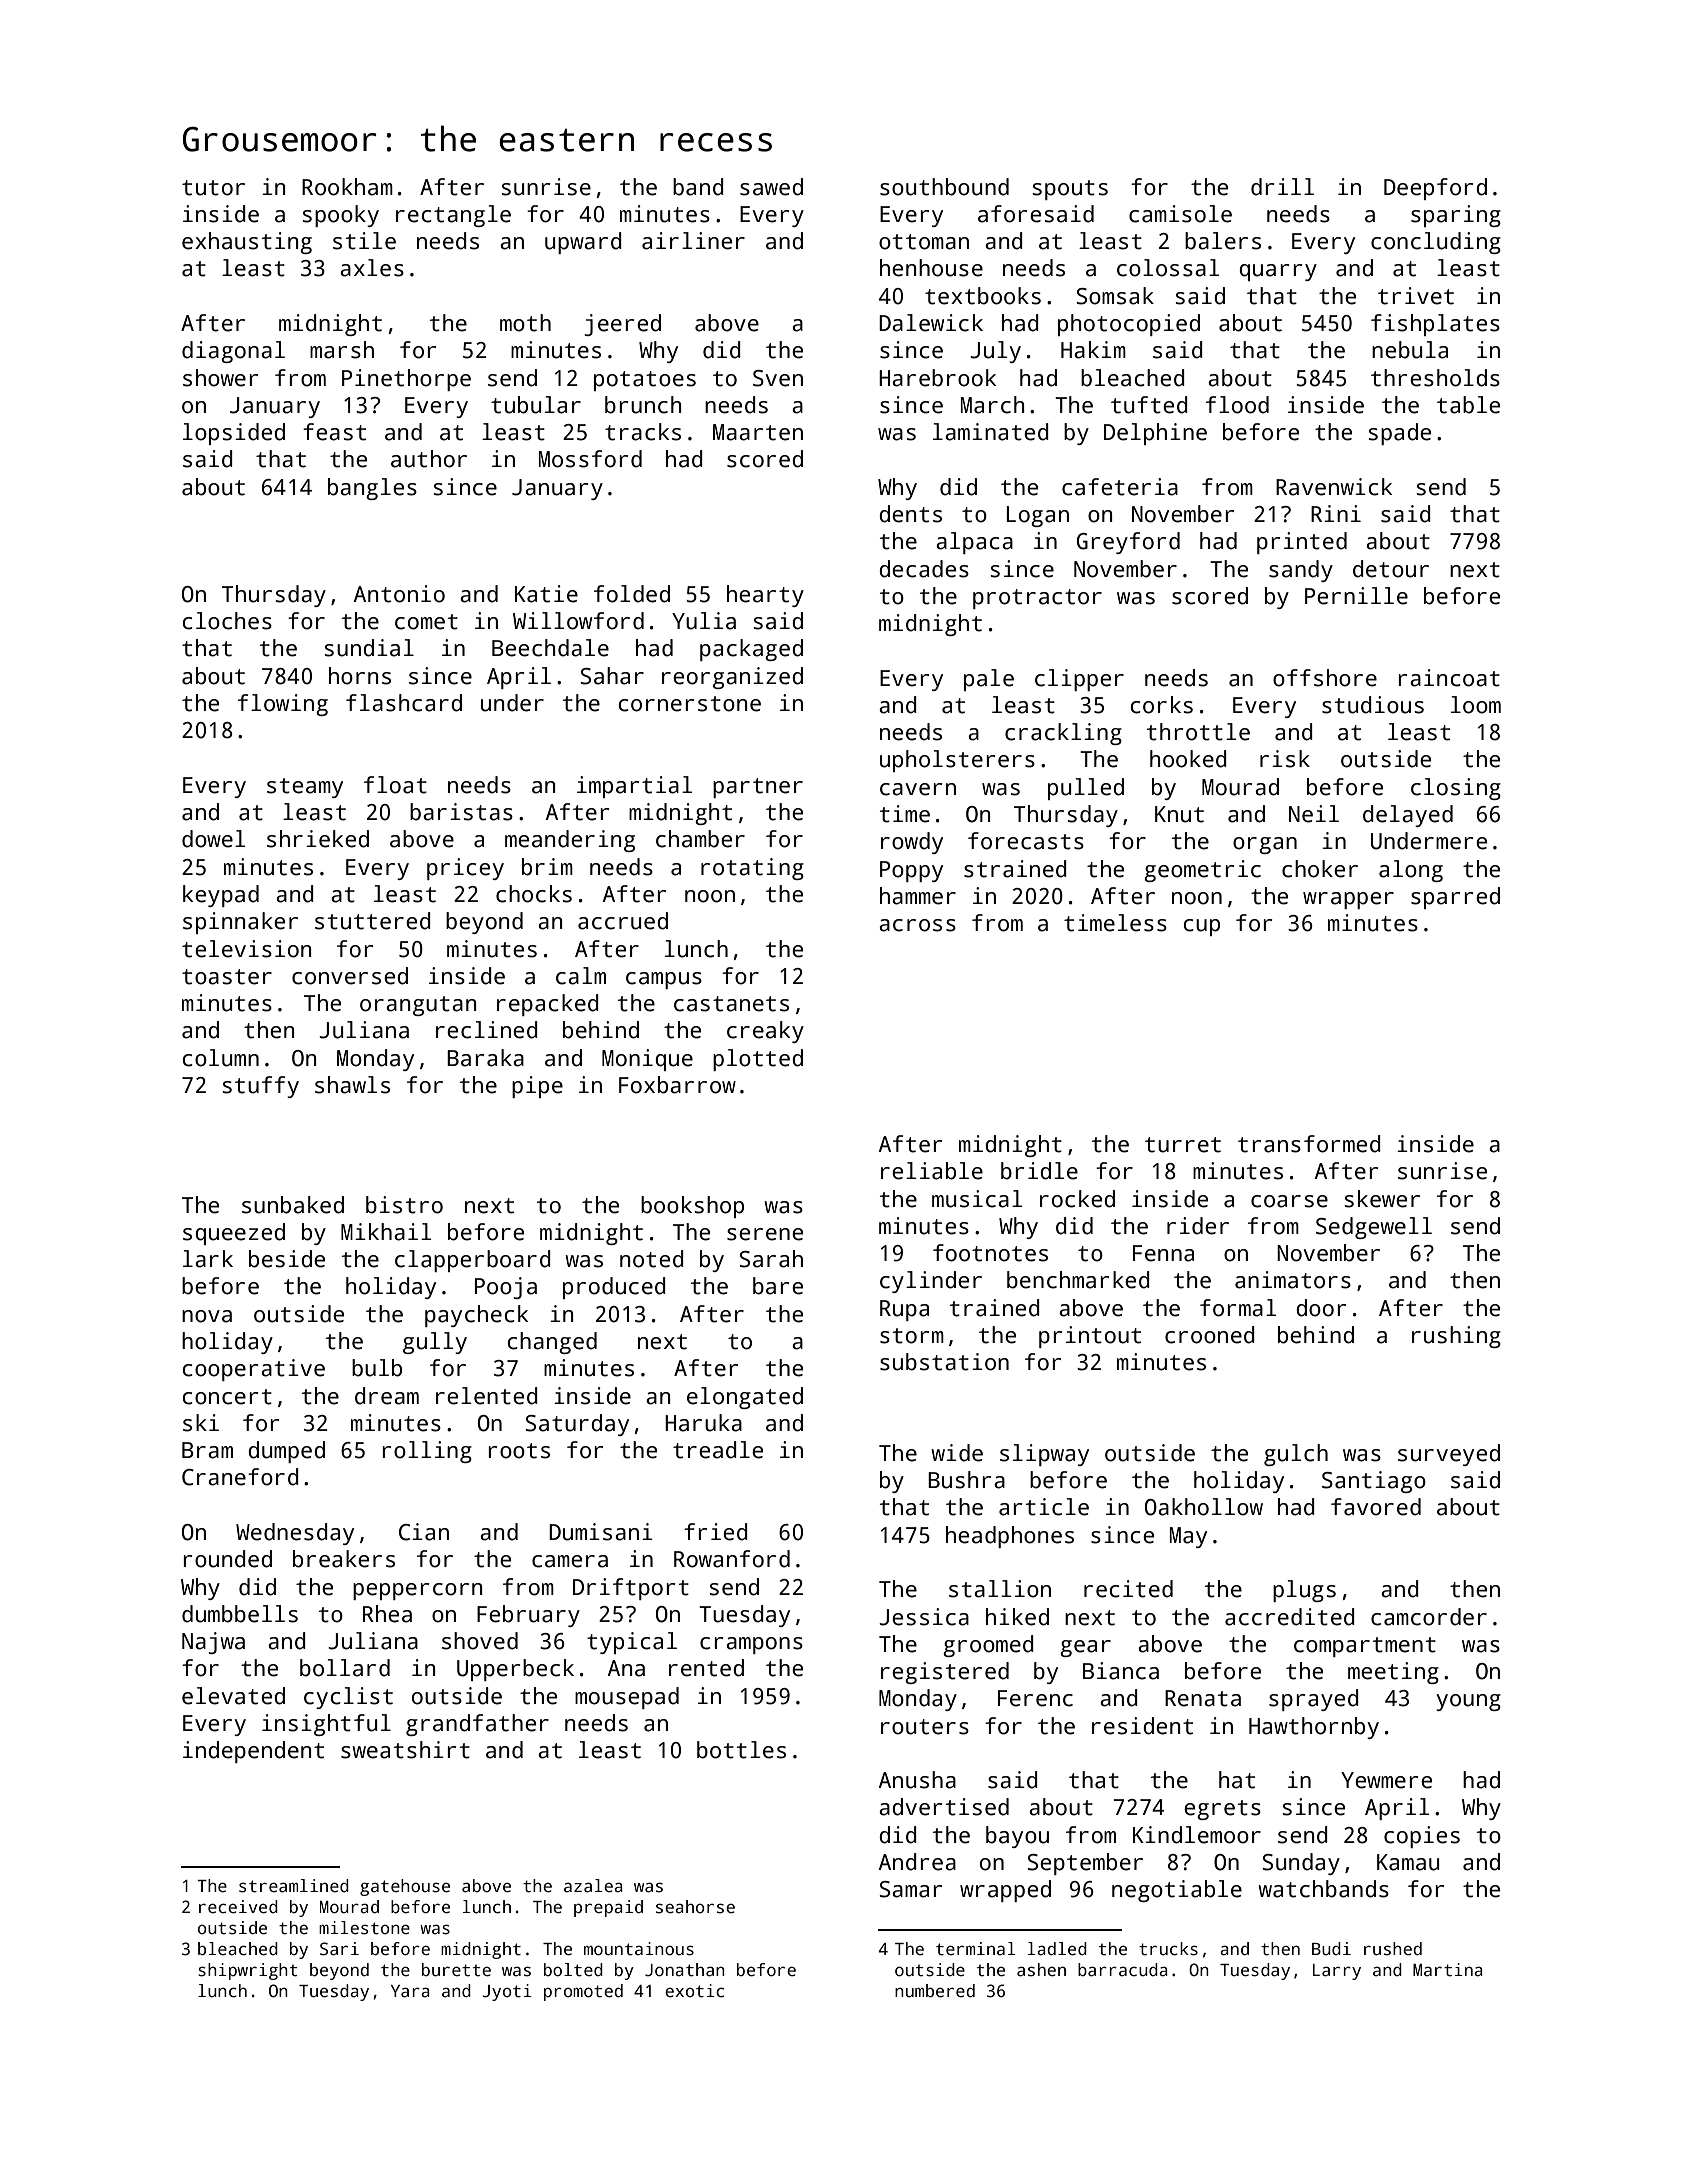 Image resolution: width=1683 pixels, height=2178 pixels. What do you see at coordinates (424, 1532) in the screenshot?
I see `Cian` at bounding box center [424, 1532].
